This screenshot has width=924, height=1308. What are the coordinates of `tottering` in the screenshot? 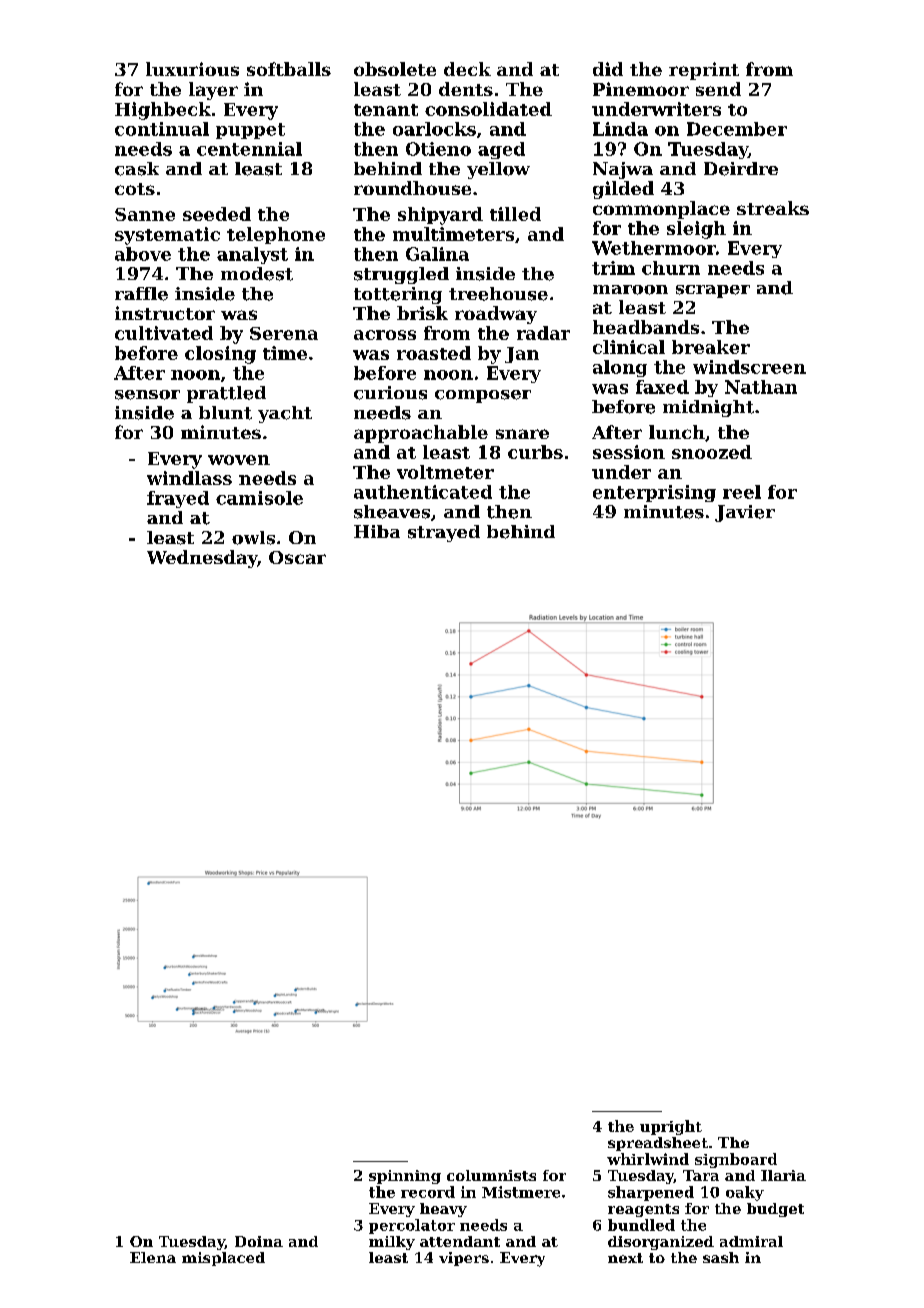 It's located at (398, 295).
